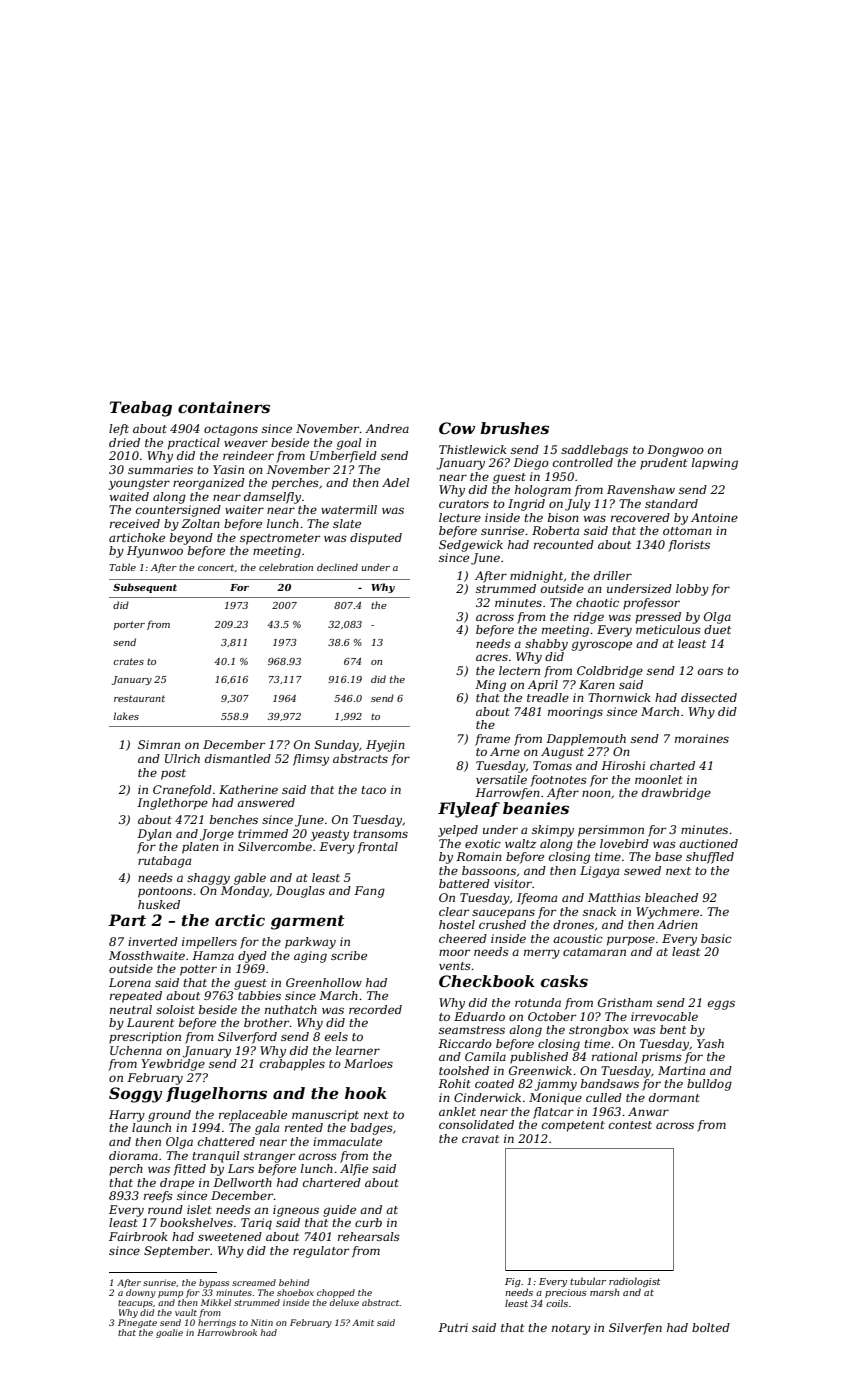  I want to click on lapwing, so click(715, 464).
